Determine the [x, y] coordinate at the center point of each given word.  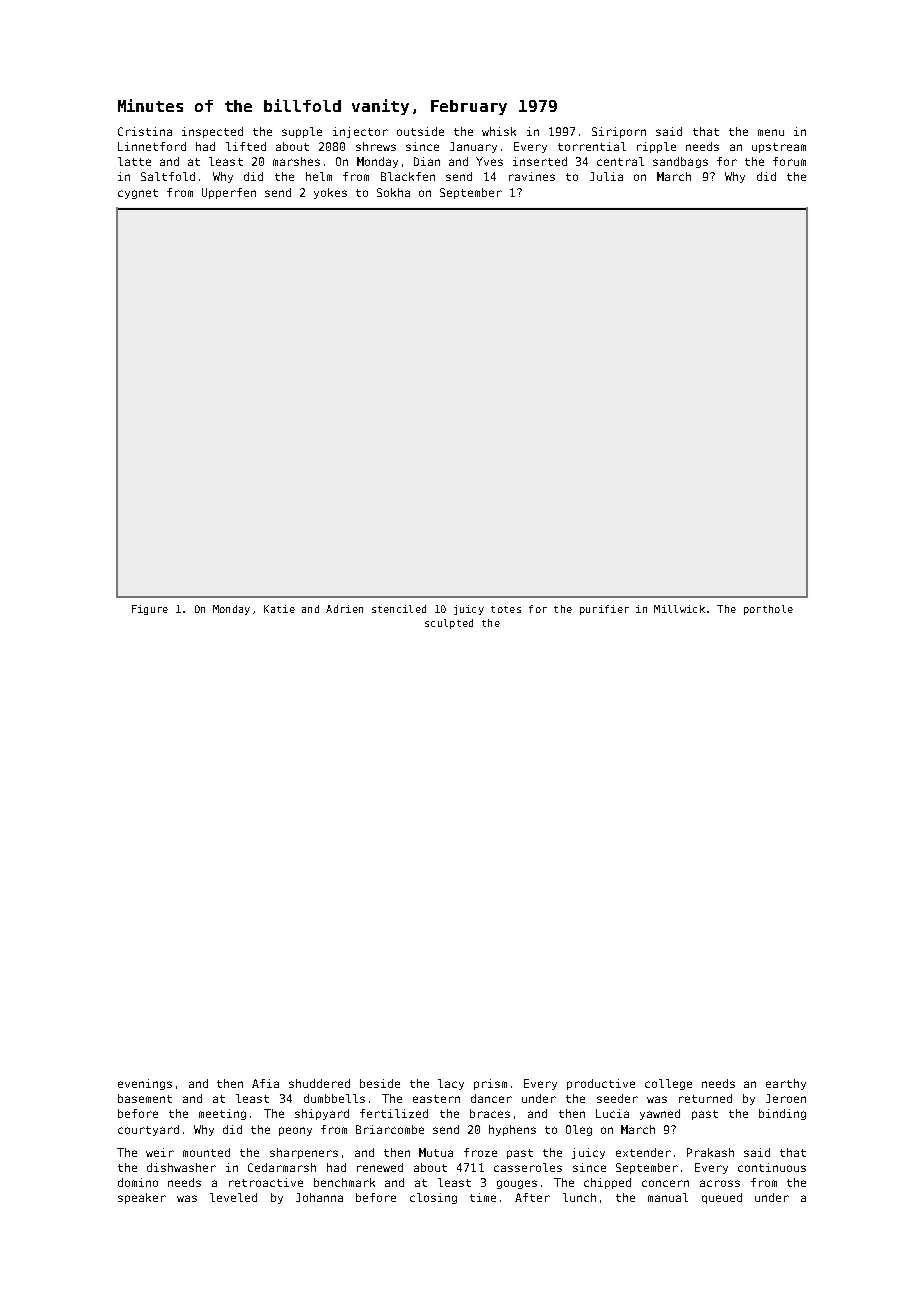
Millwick [679, 609]
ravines [532, 176]
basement [145, 1098]
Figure [150, 610]
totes [506, 609]
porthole [768, 610]
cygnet [138, 194]
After [532, 1197]
